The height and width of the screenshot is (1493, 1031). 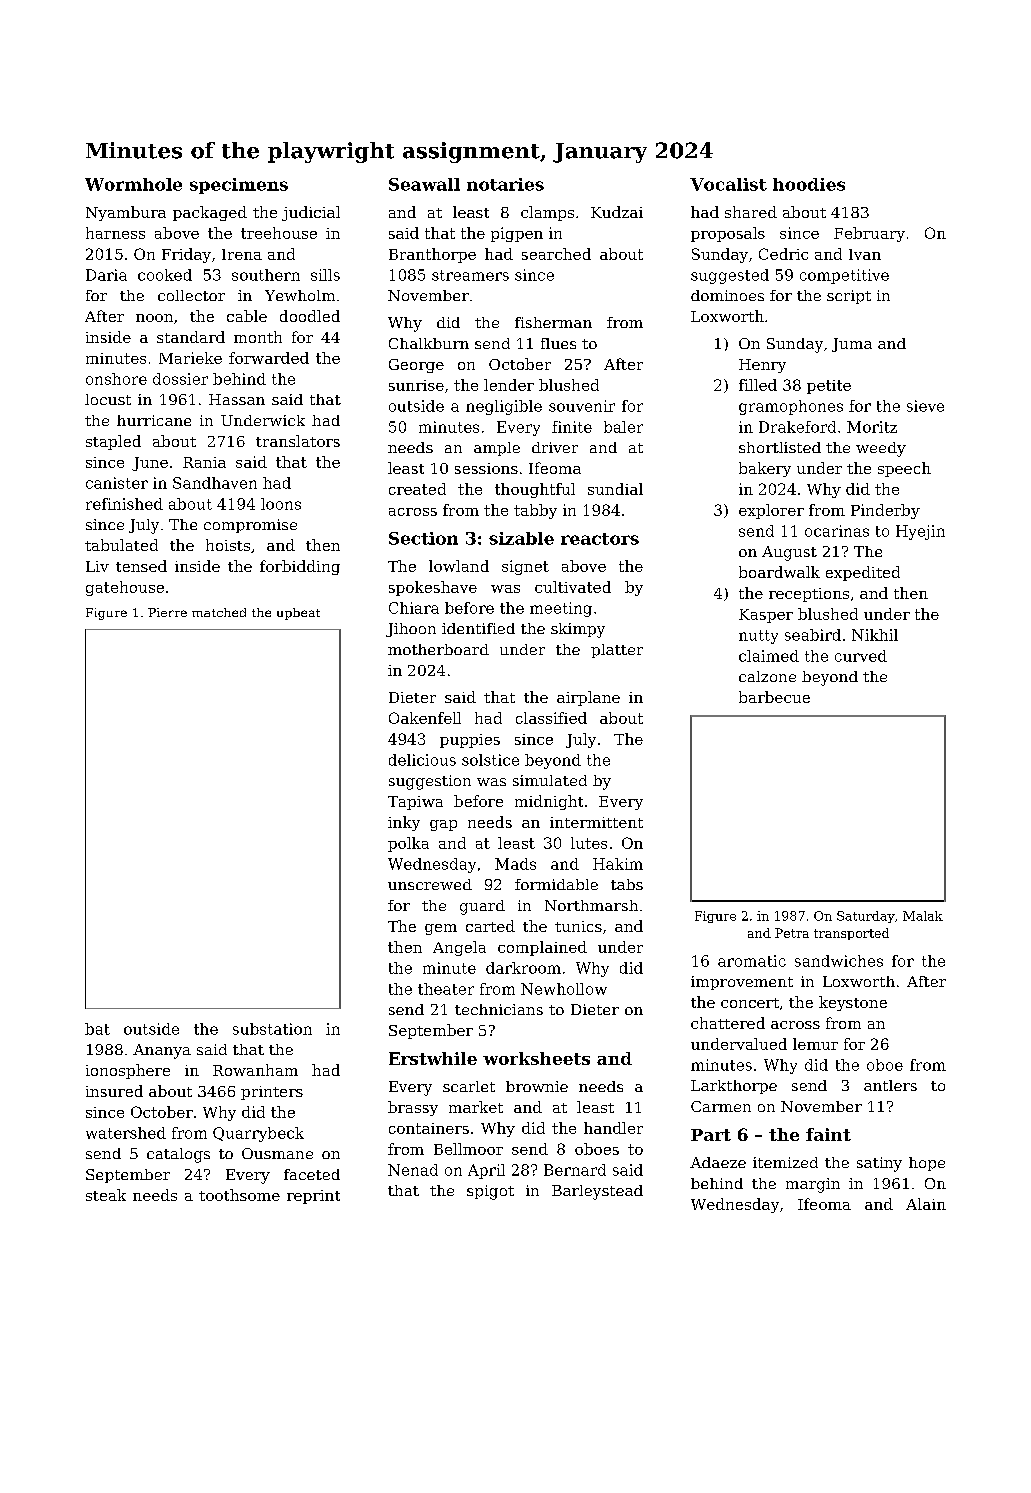 What do you see at coordinates (313, 1197) in the screenshot?
I see `reprint` at bounding box center [313, 1197].
